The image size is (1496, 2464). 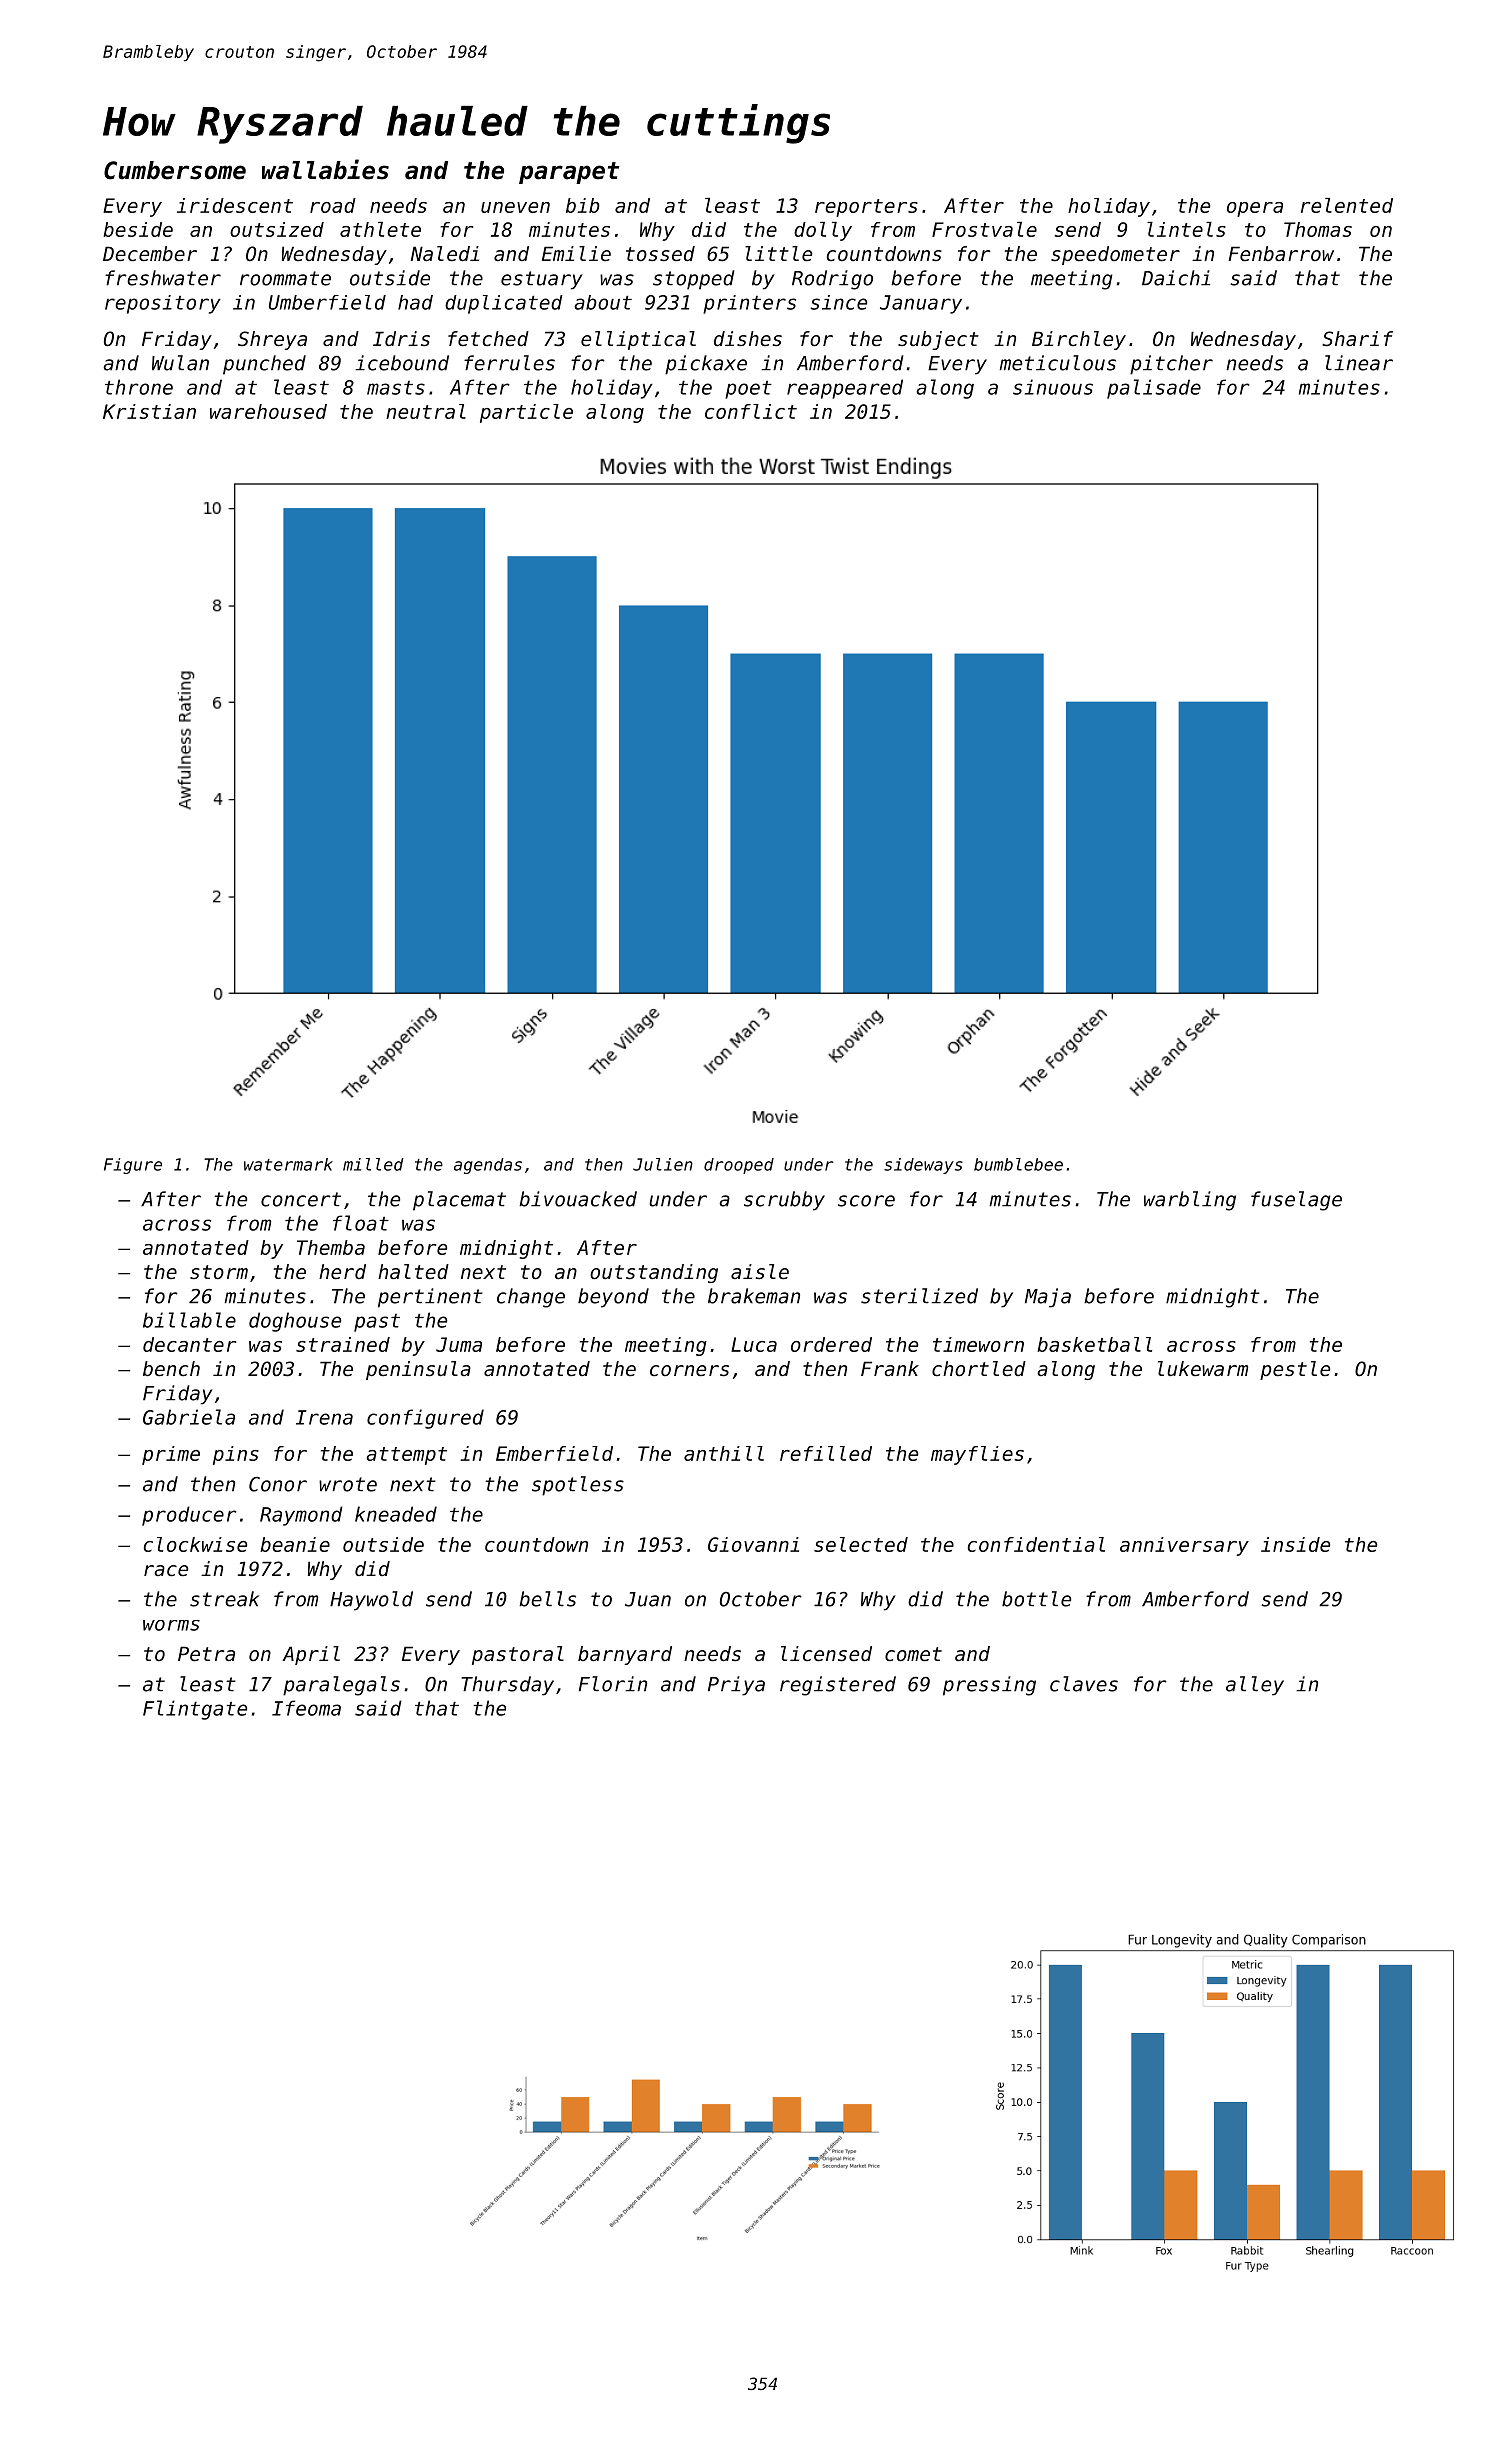 What do you see at coordinates (1190, 1201) in the image?
I see `warbling` at bounding box center [1190, 1201].
